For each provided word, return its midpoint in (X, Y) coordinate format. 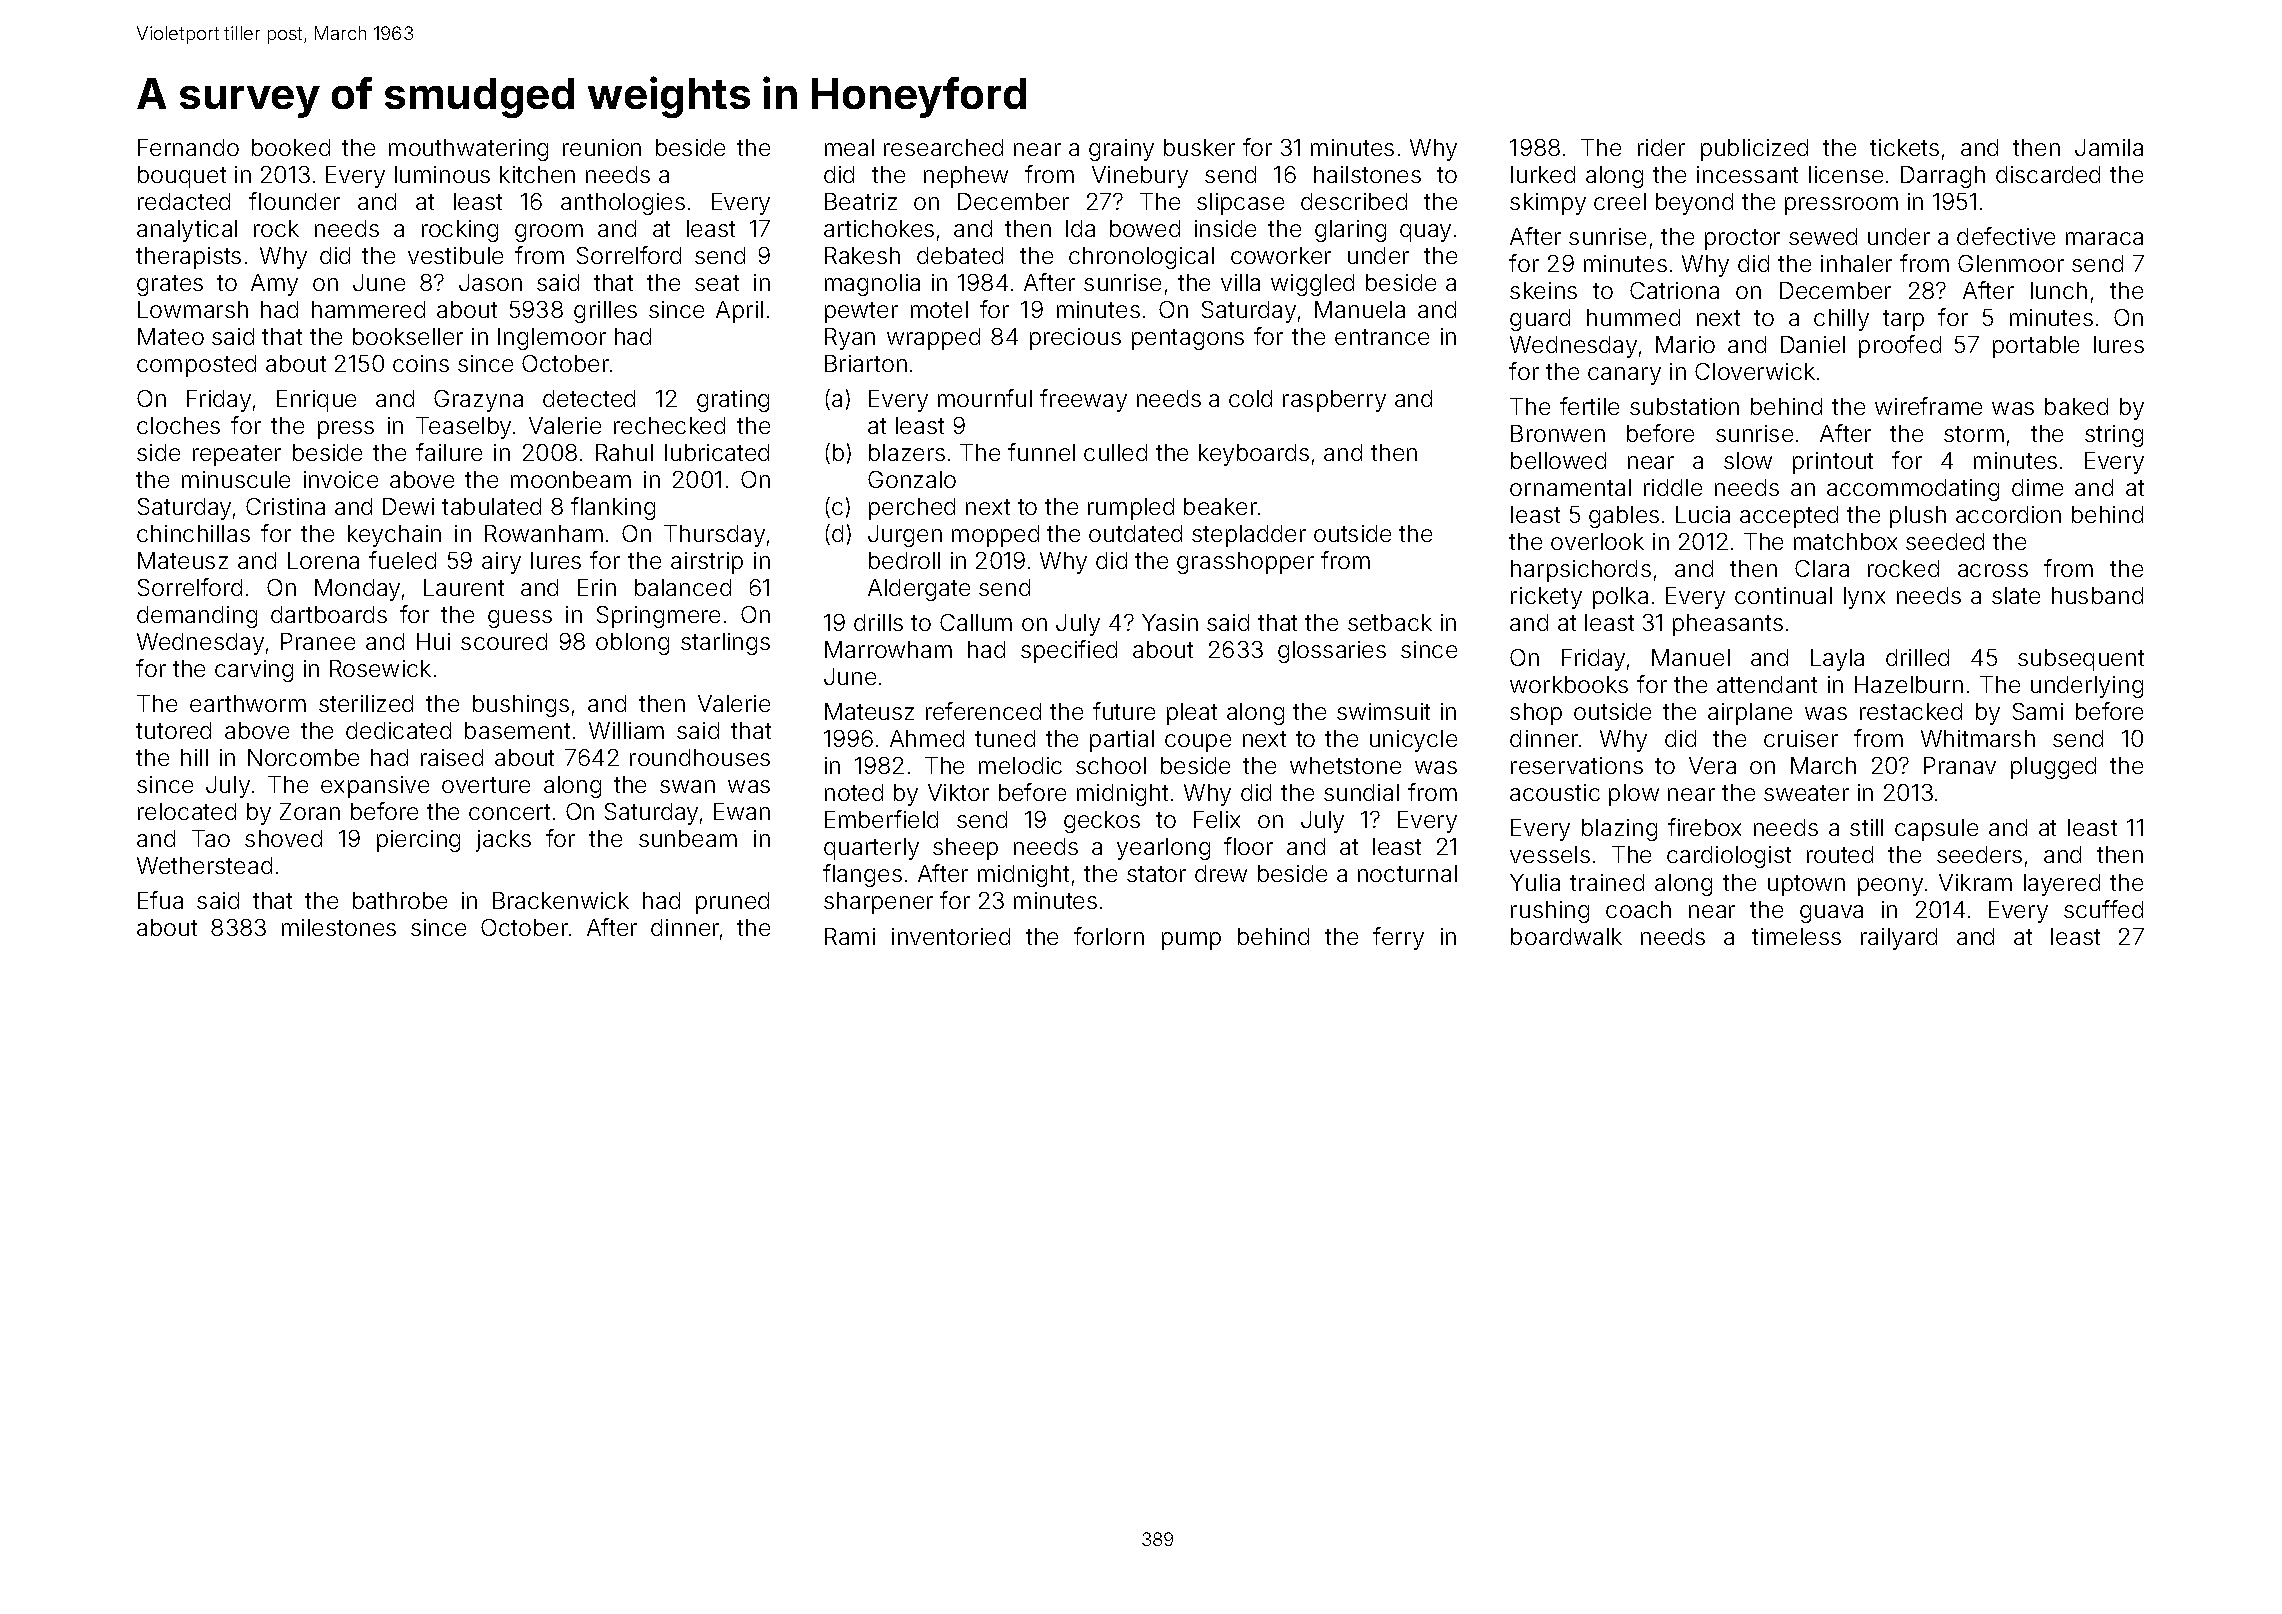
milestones (339, 927)
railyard (1899, 939)
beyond (1694, 204)
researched (943, 147)
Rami (850, 936)
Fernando (188, 147)
